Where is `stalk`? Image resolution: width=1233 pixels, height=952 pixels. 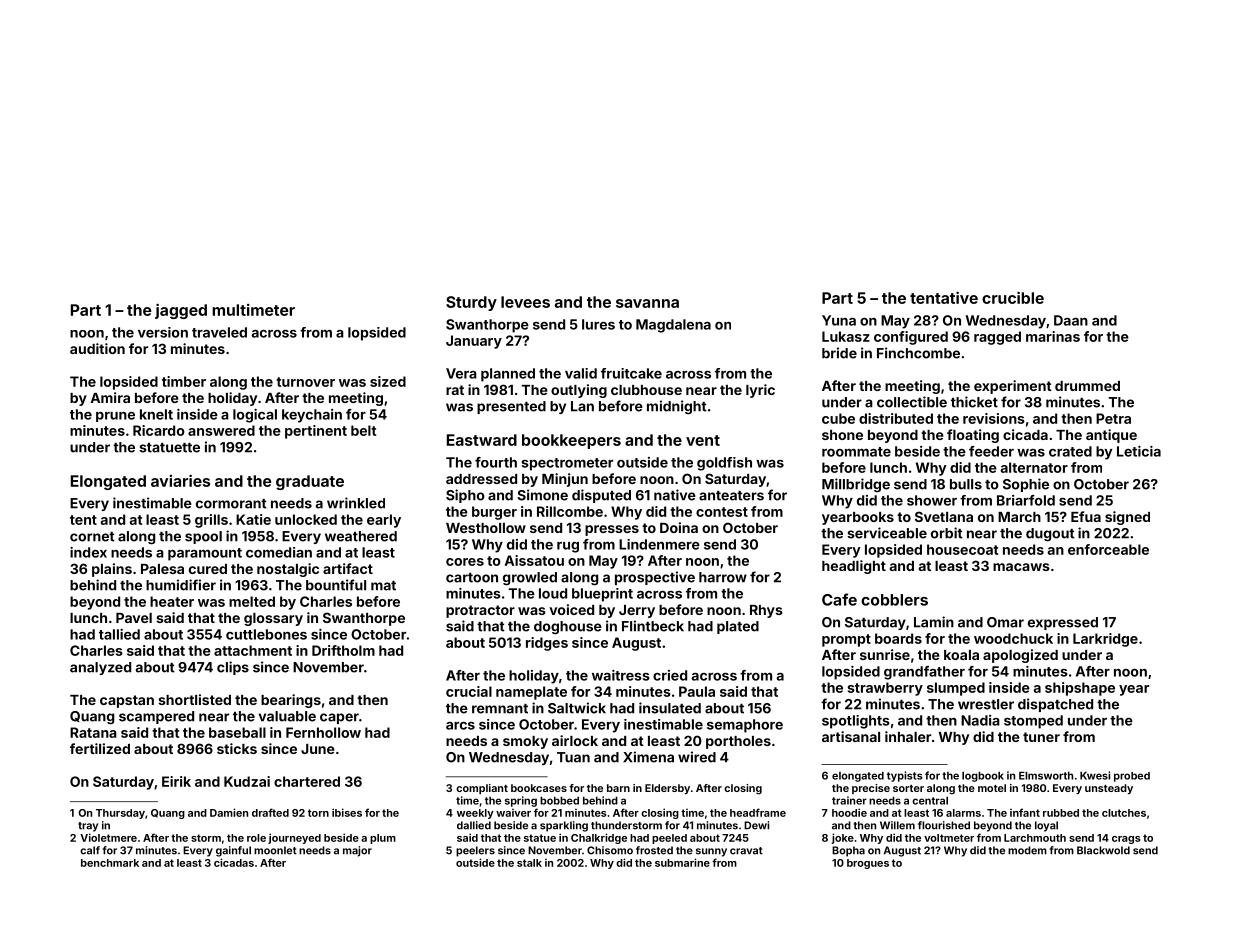
stalk is located at coordinates (529, 863).
